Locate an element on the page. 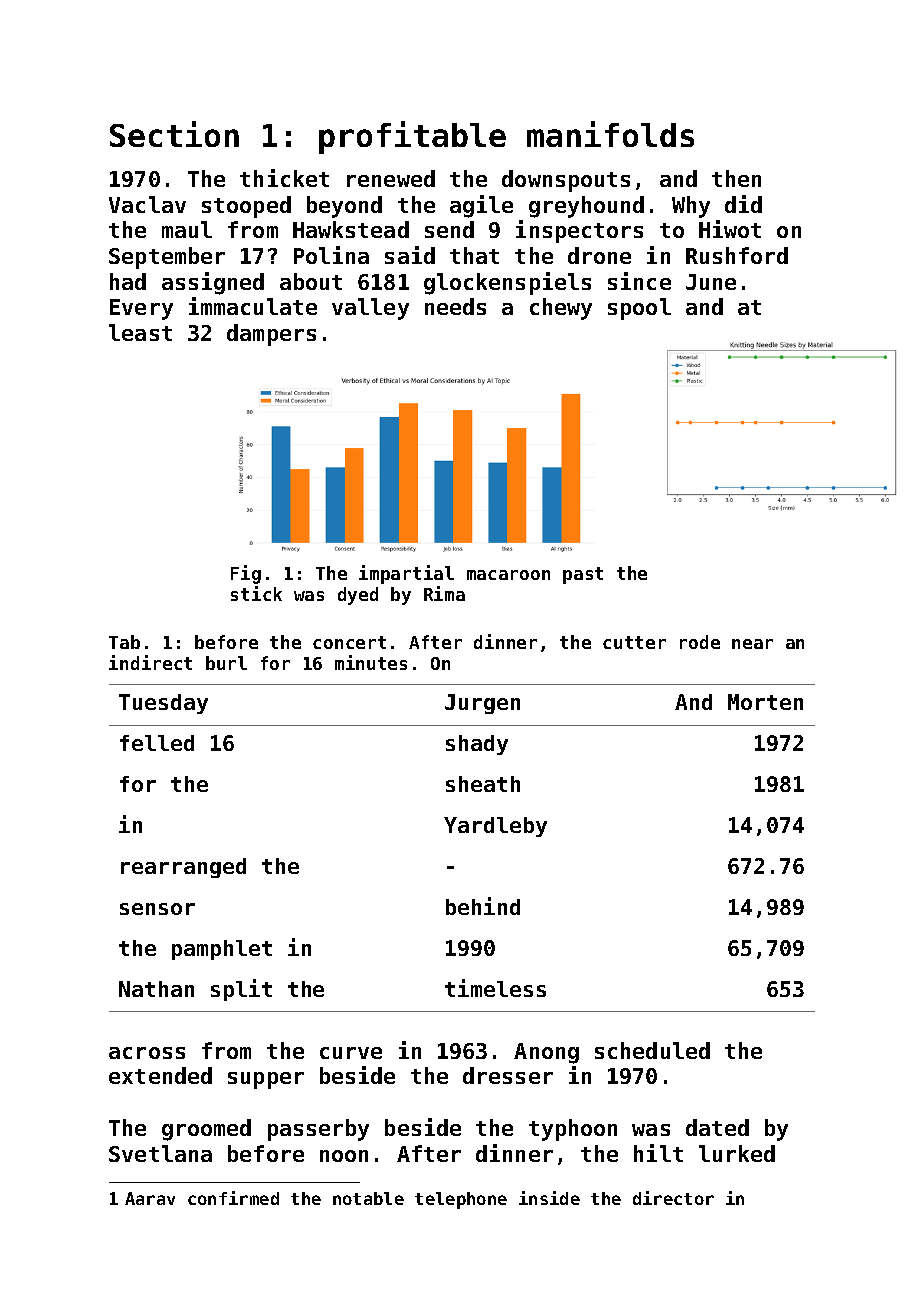 Image resolution: width=924 pixels, height=1314 pixels. director is located at coordinates (673, 1198).
